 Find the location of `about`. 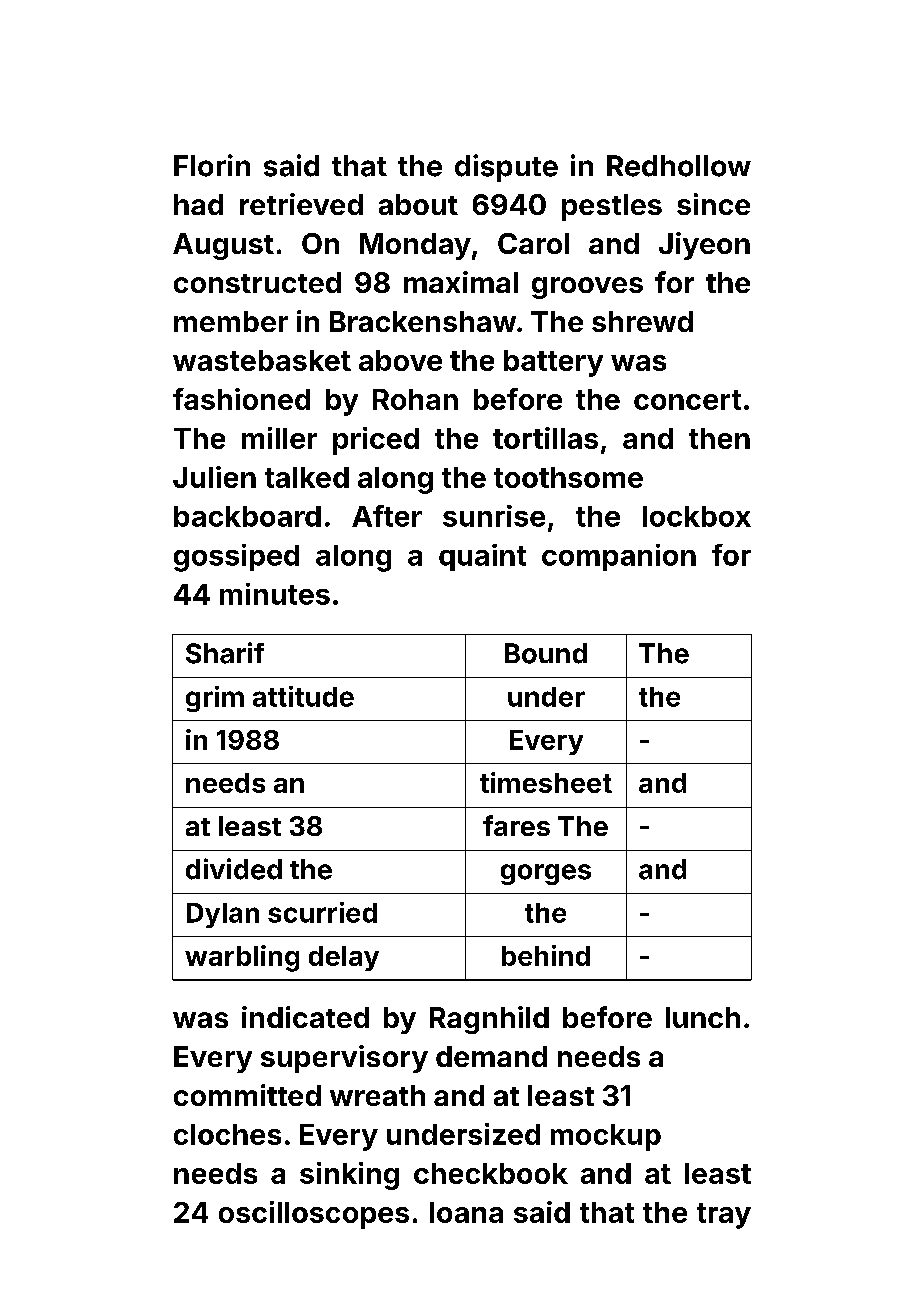

about is located at coordinates (418, 204).
